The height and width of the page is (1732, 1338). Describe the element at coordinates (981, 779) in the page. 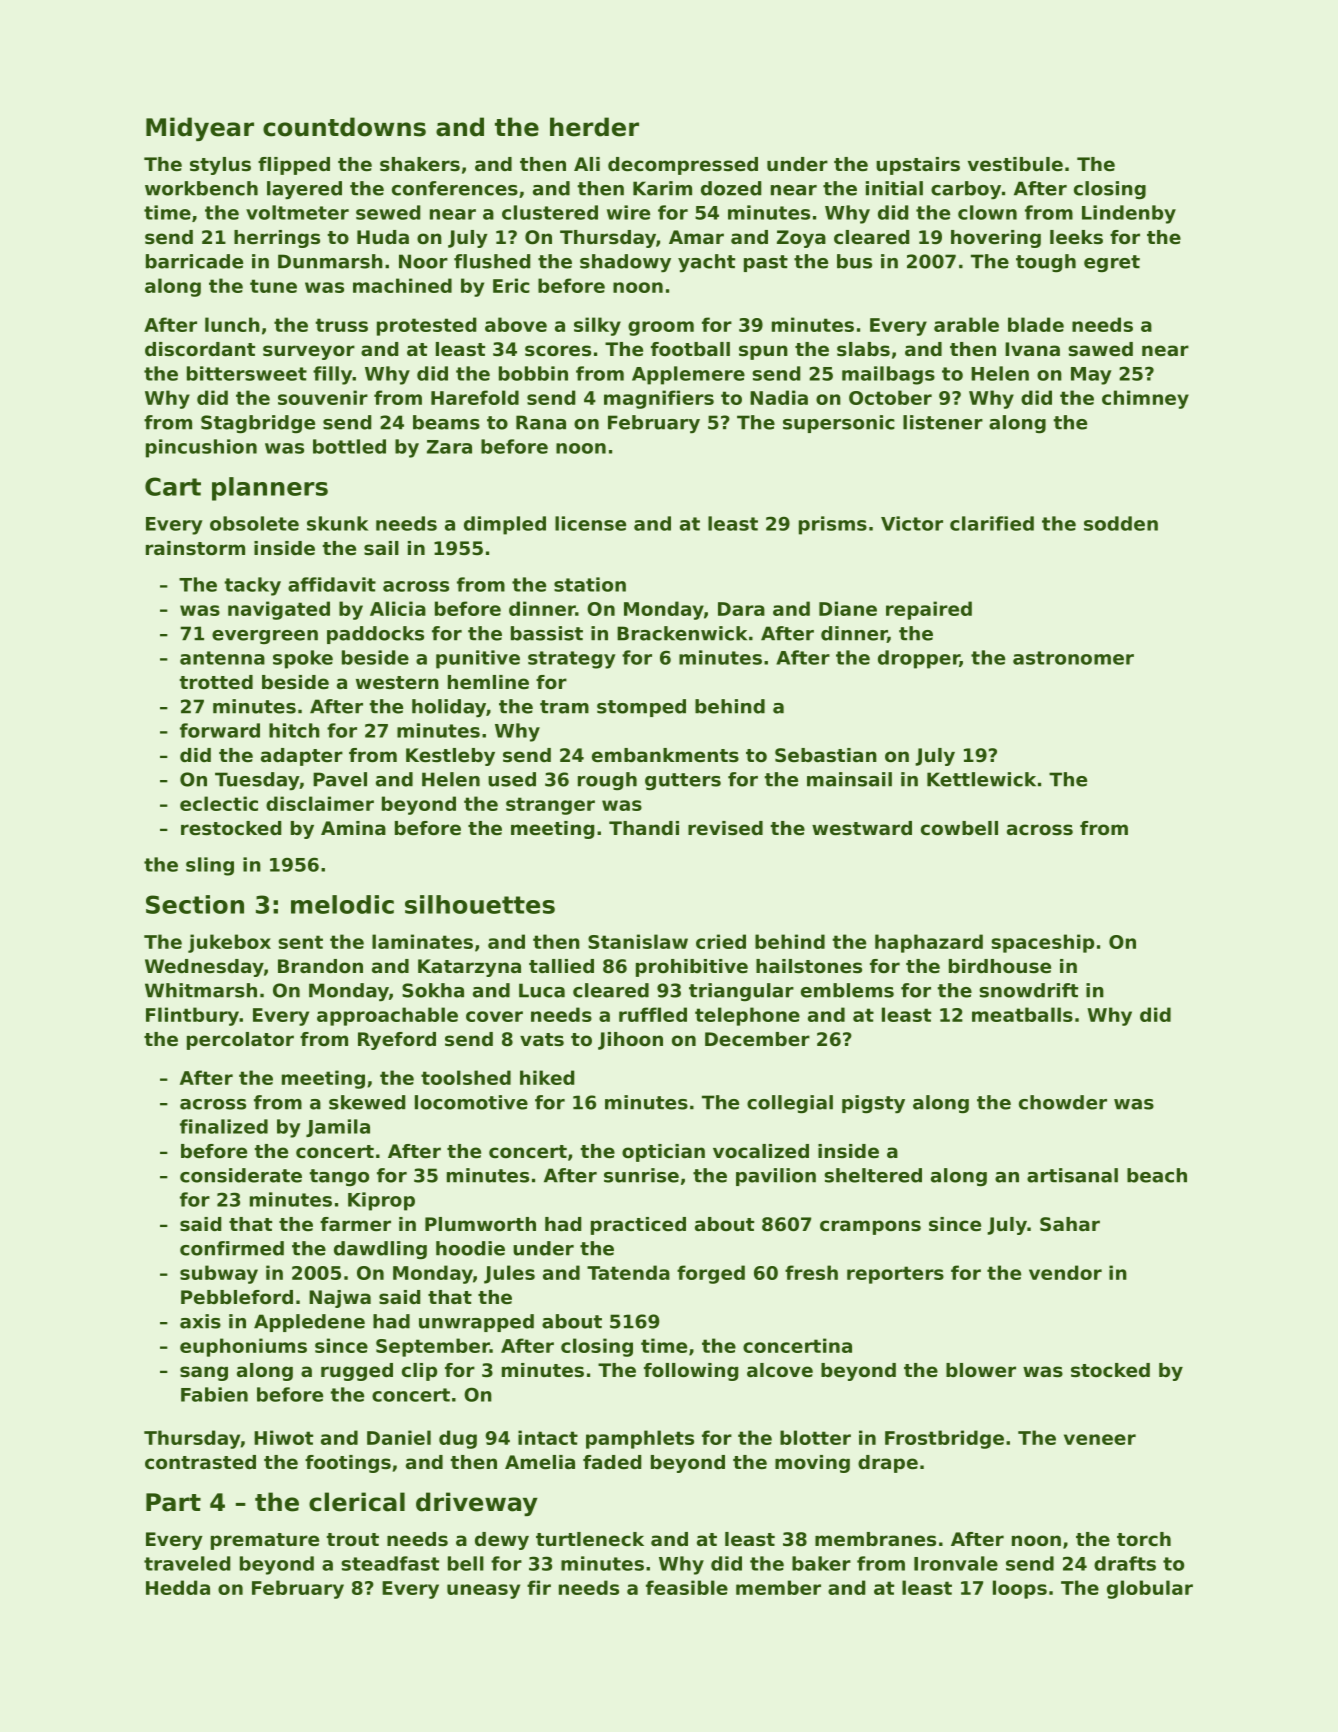

I see `Kettlewick` at that location.
